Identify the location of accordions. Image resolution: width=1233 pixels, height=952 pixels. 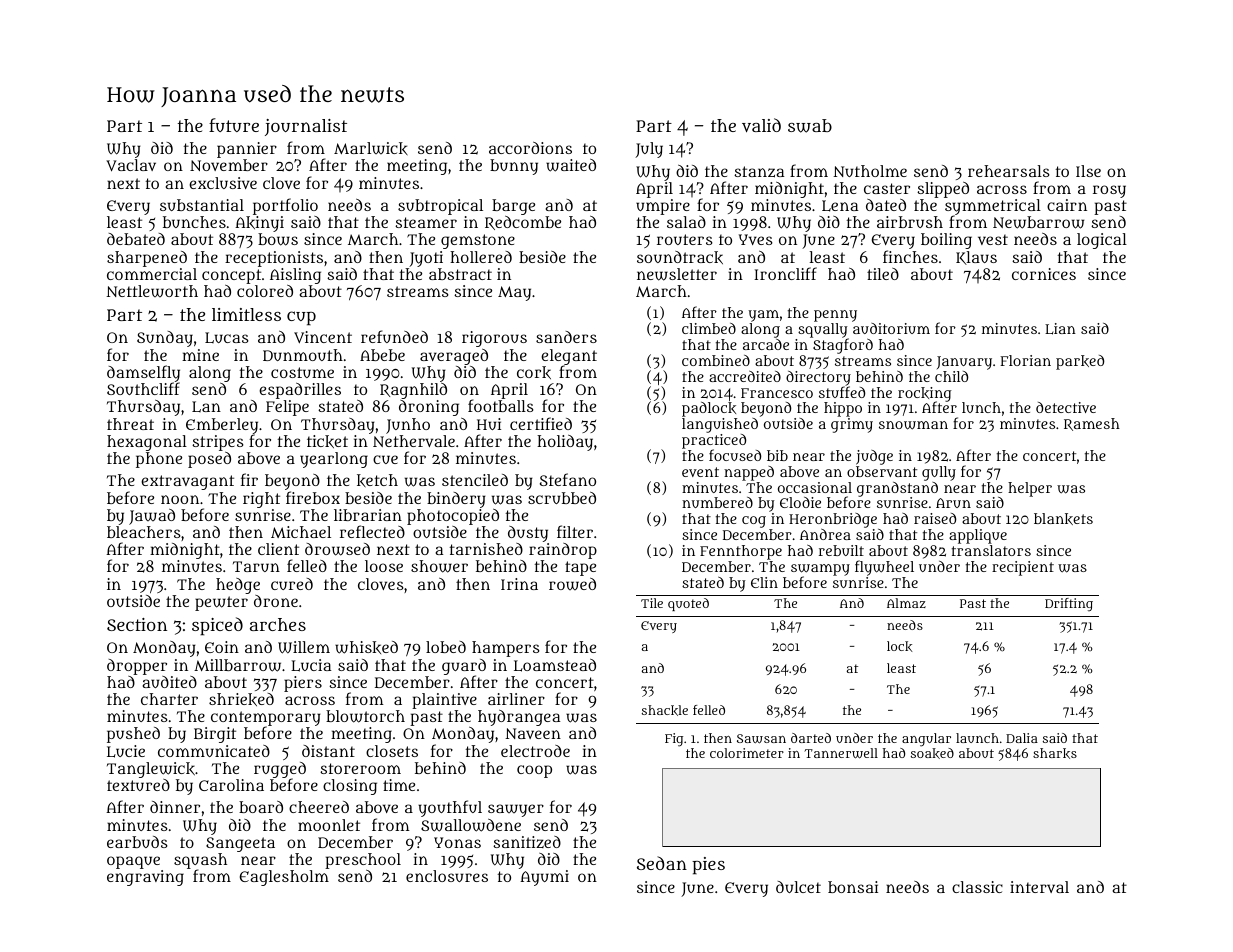
(530, 148).
